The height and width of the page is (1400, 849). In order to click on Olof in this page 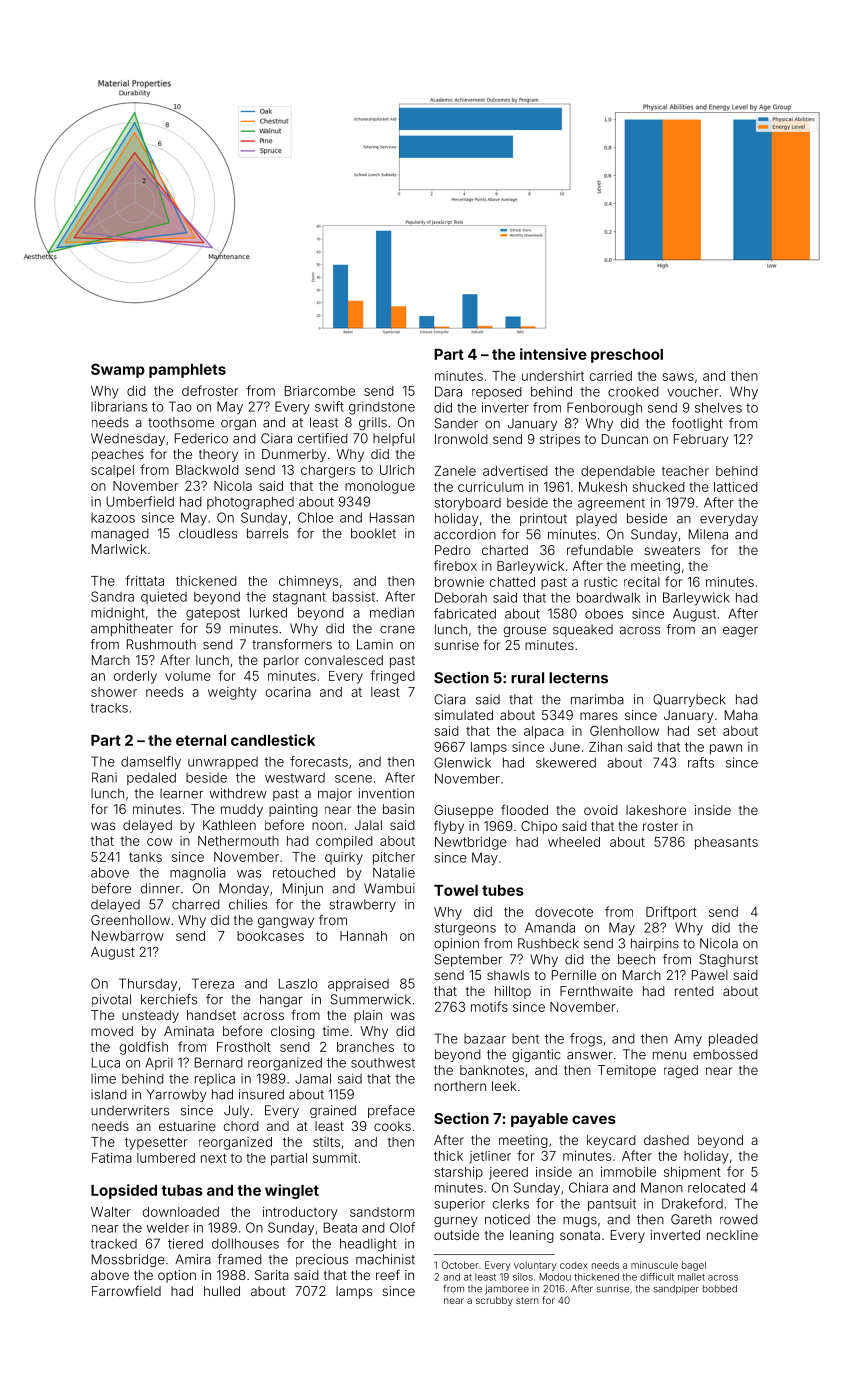, I will do `click(402, 1227)`.
